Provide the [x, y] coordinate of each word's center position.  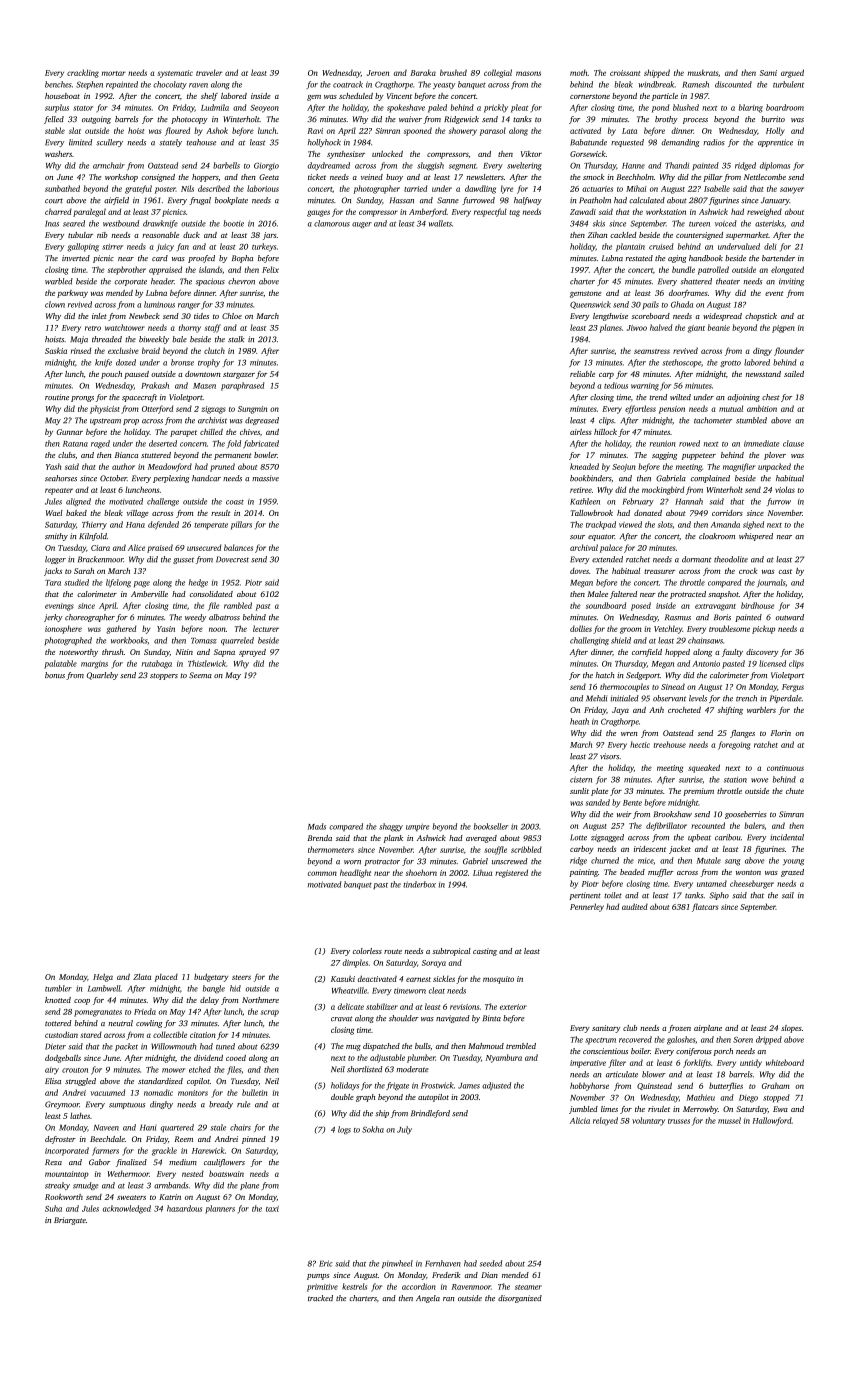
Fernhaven [443, 1263]
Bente [632, 803]
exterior [513, 1007]
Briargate [70, 1221]
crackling [83, 73]
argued [792, 73]
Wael [54, 513]
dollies [581, 628]
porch [723, 1052]
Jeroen [378, 73]
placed [166, 978]
